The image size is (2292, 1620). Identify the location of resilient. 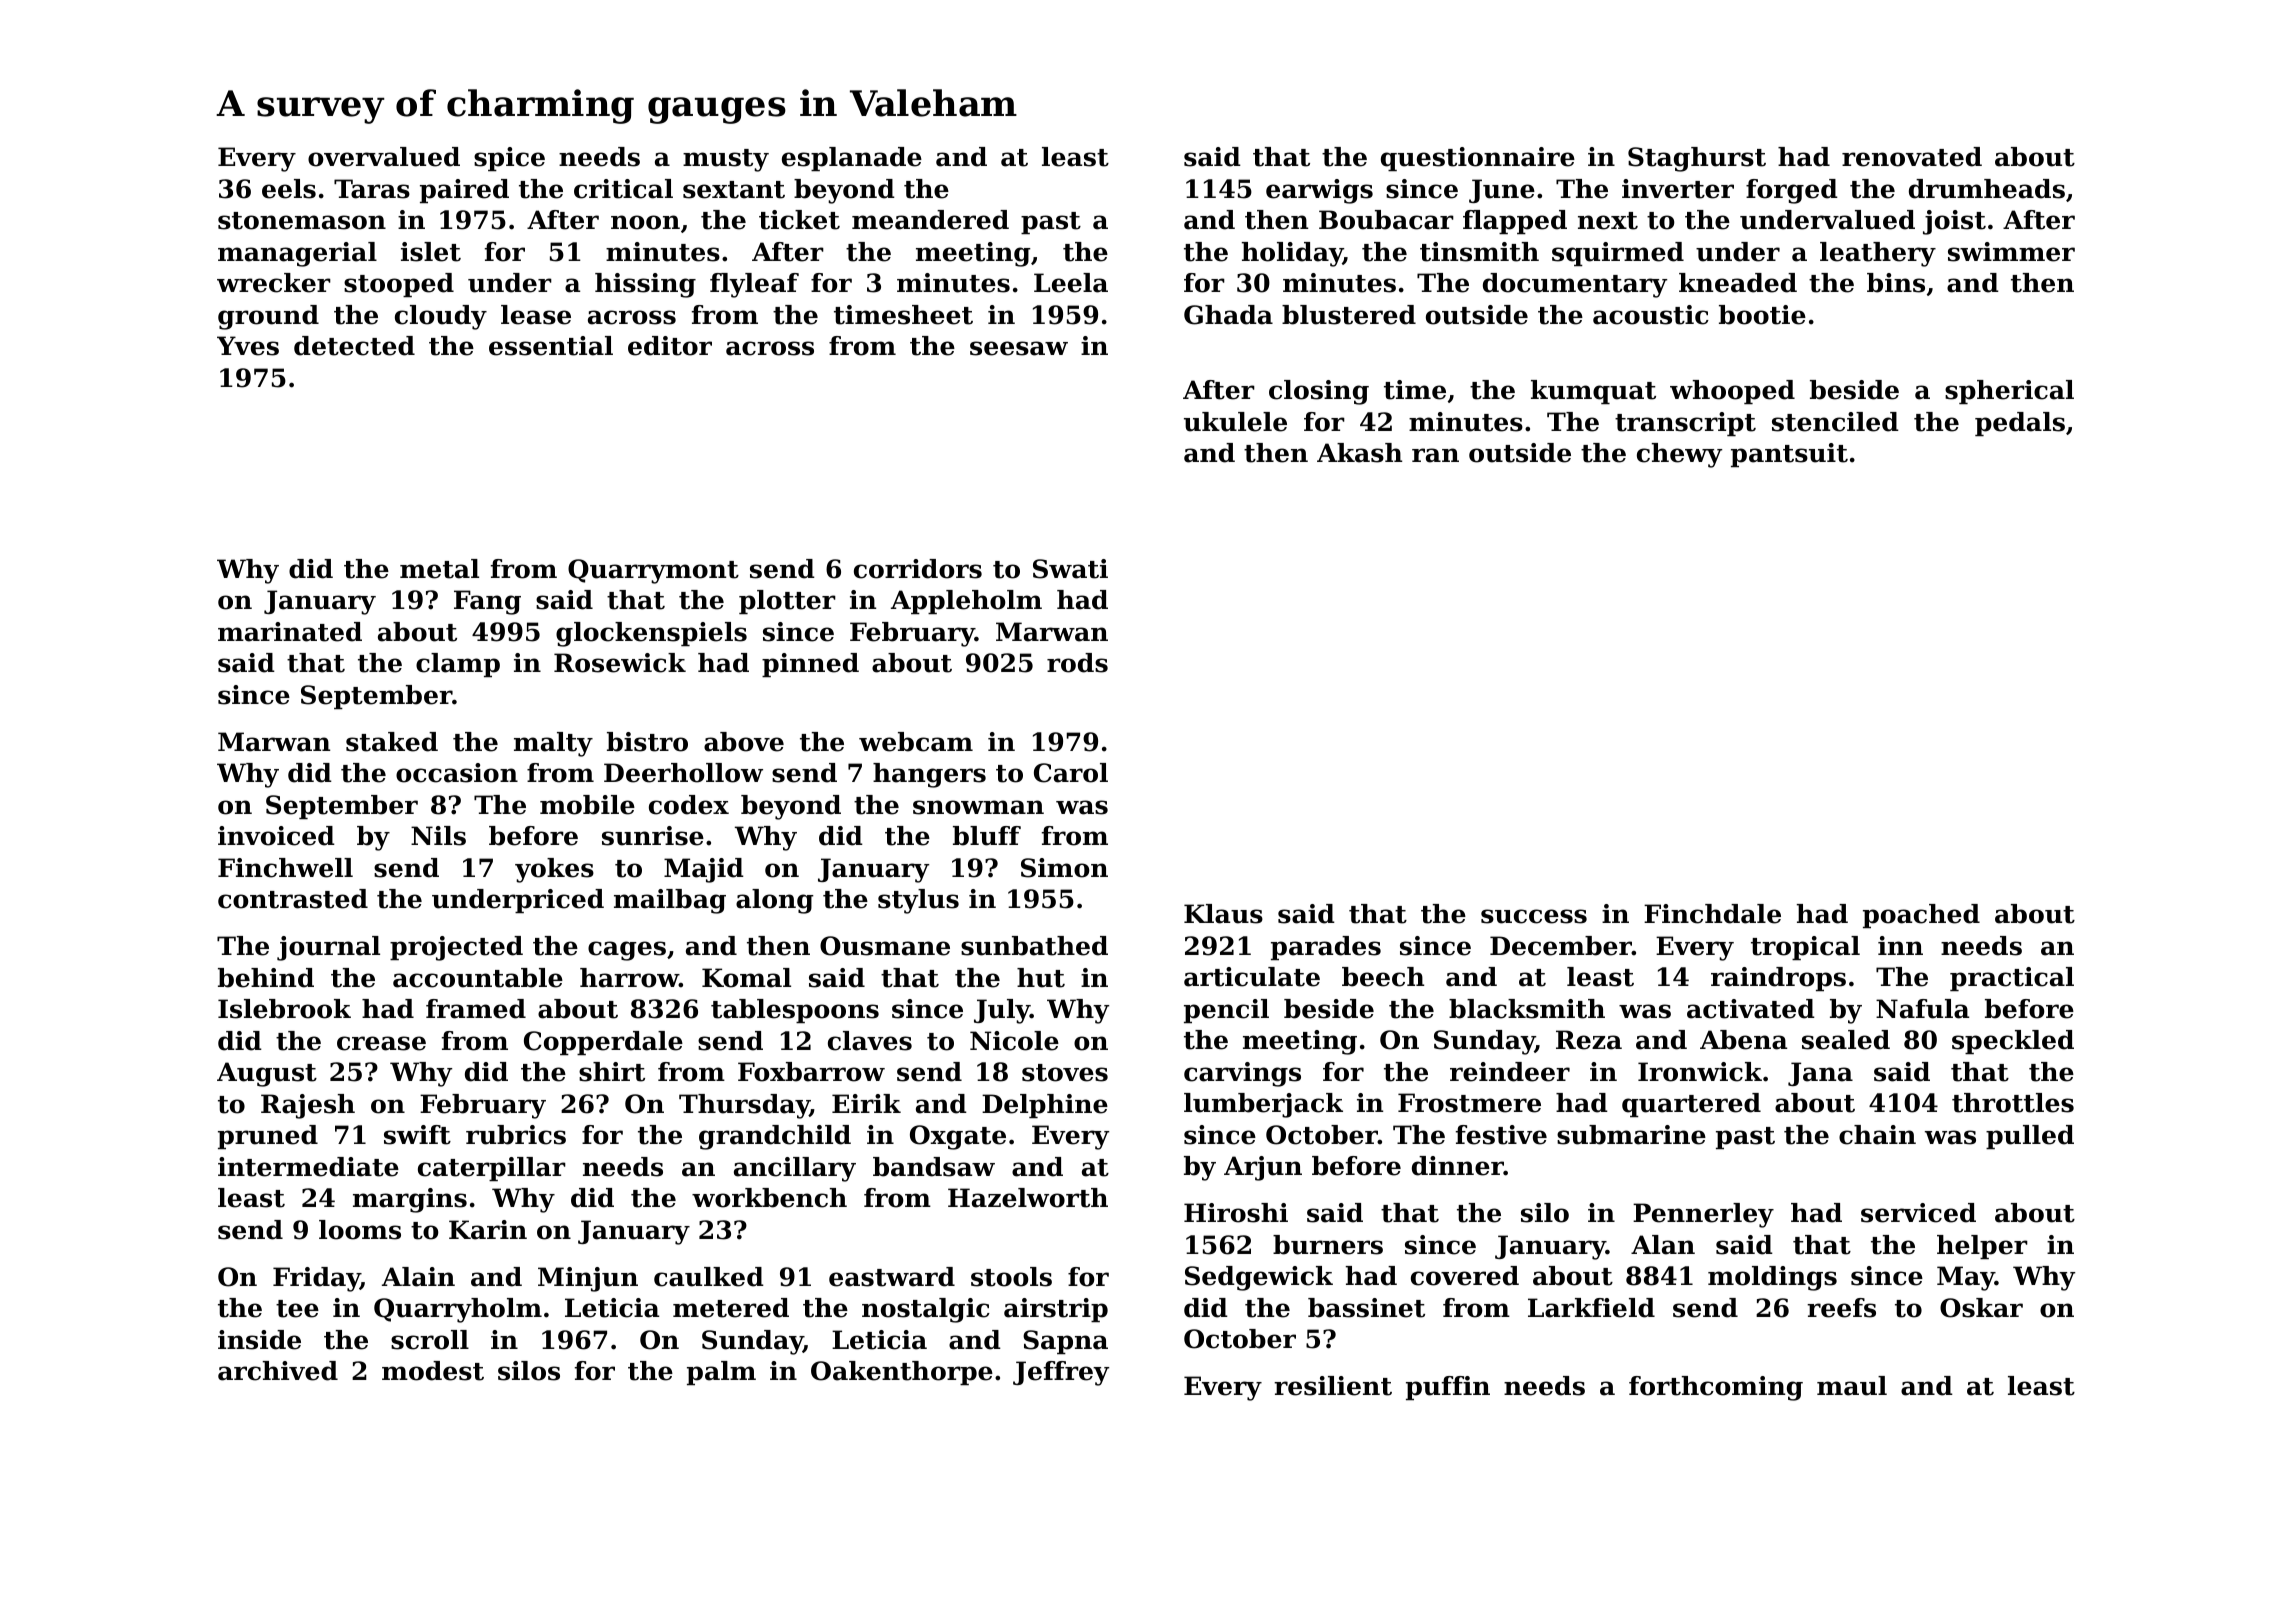
(1333, 1386).
